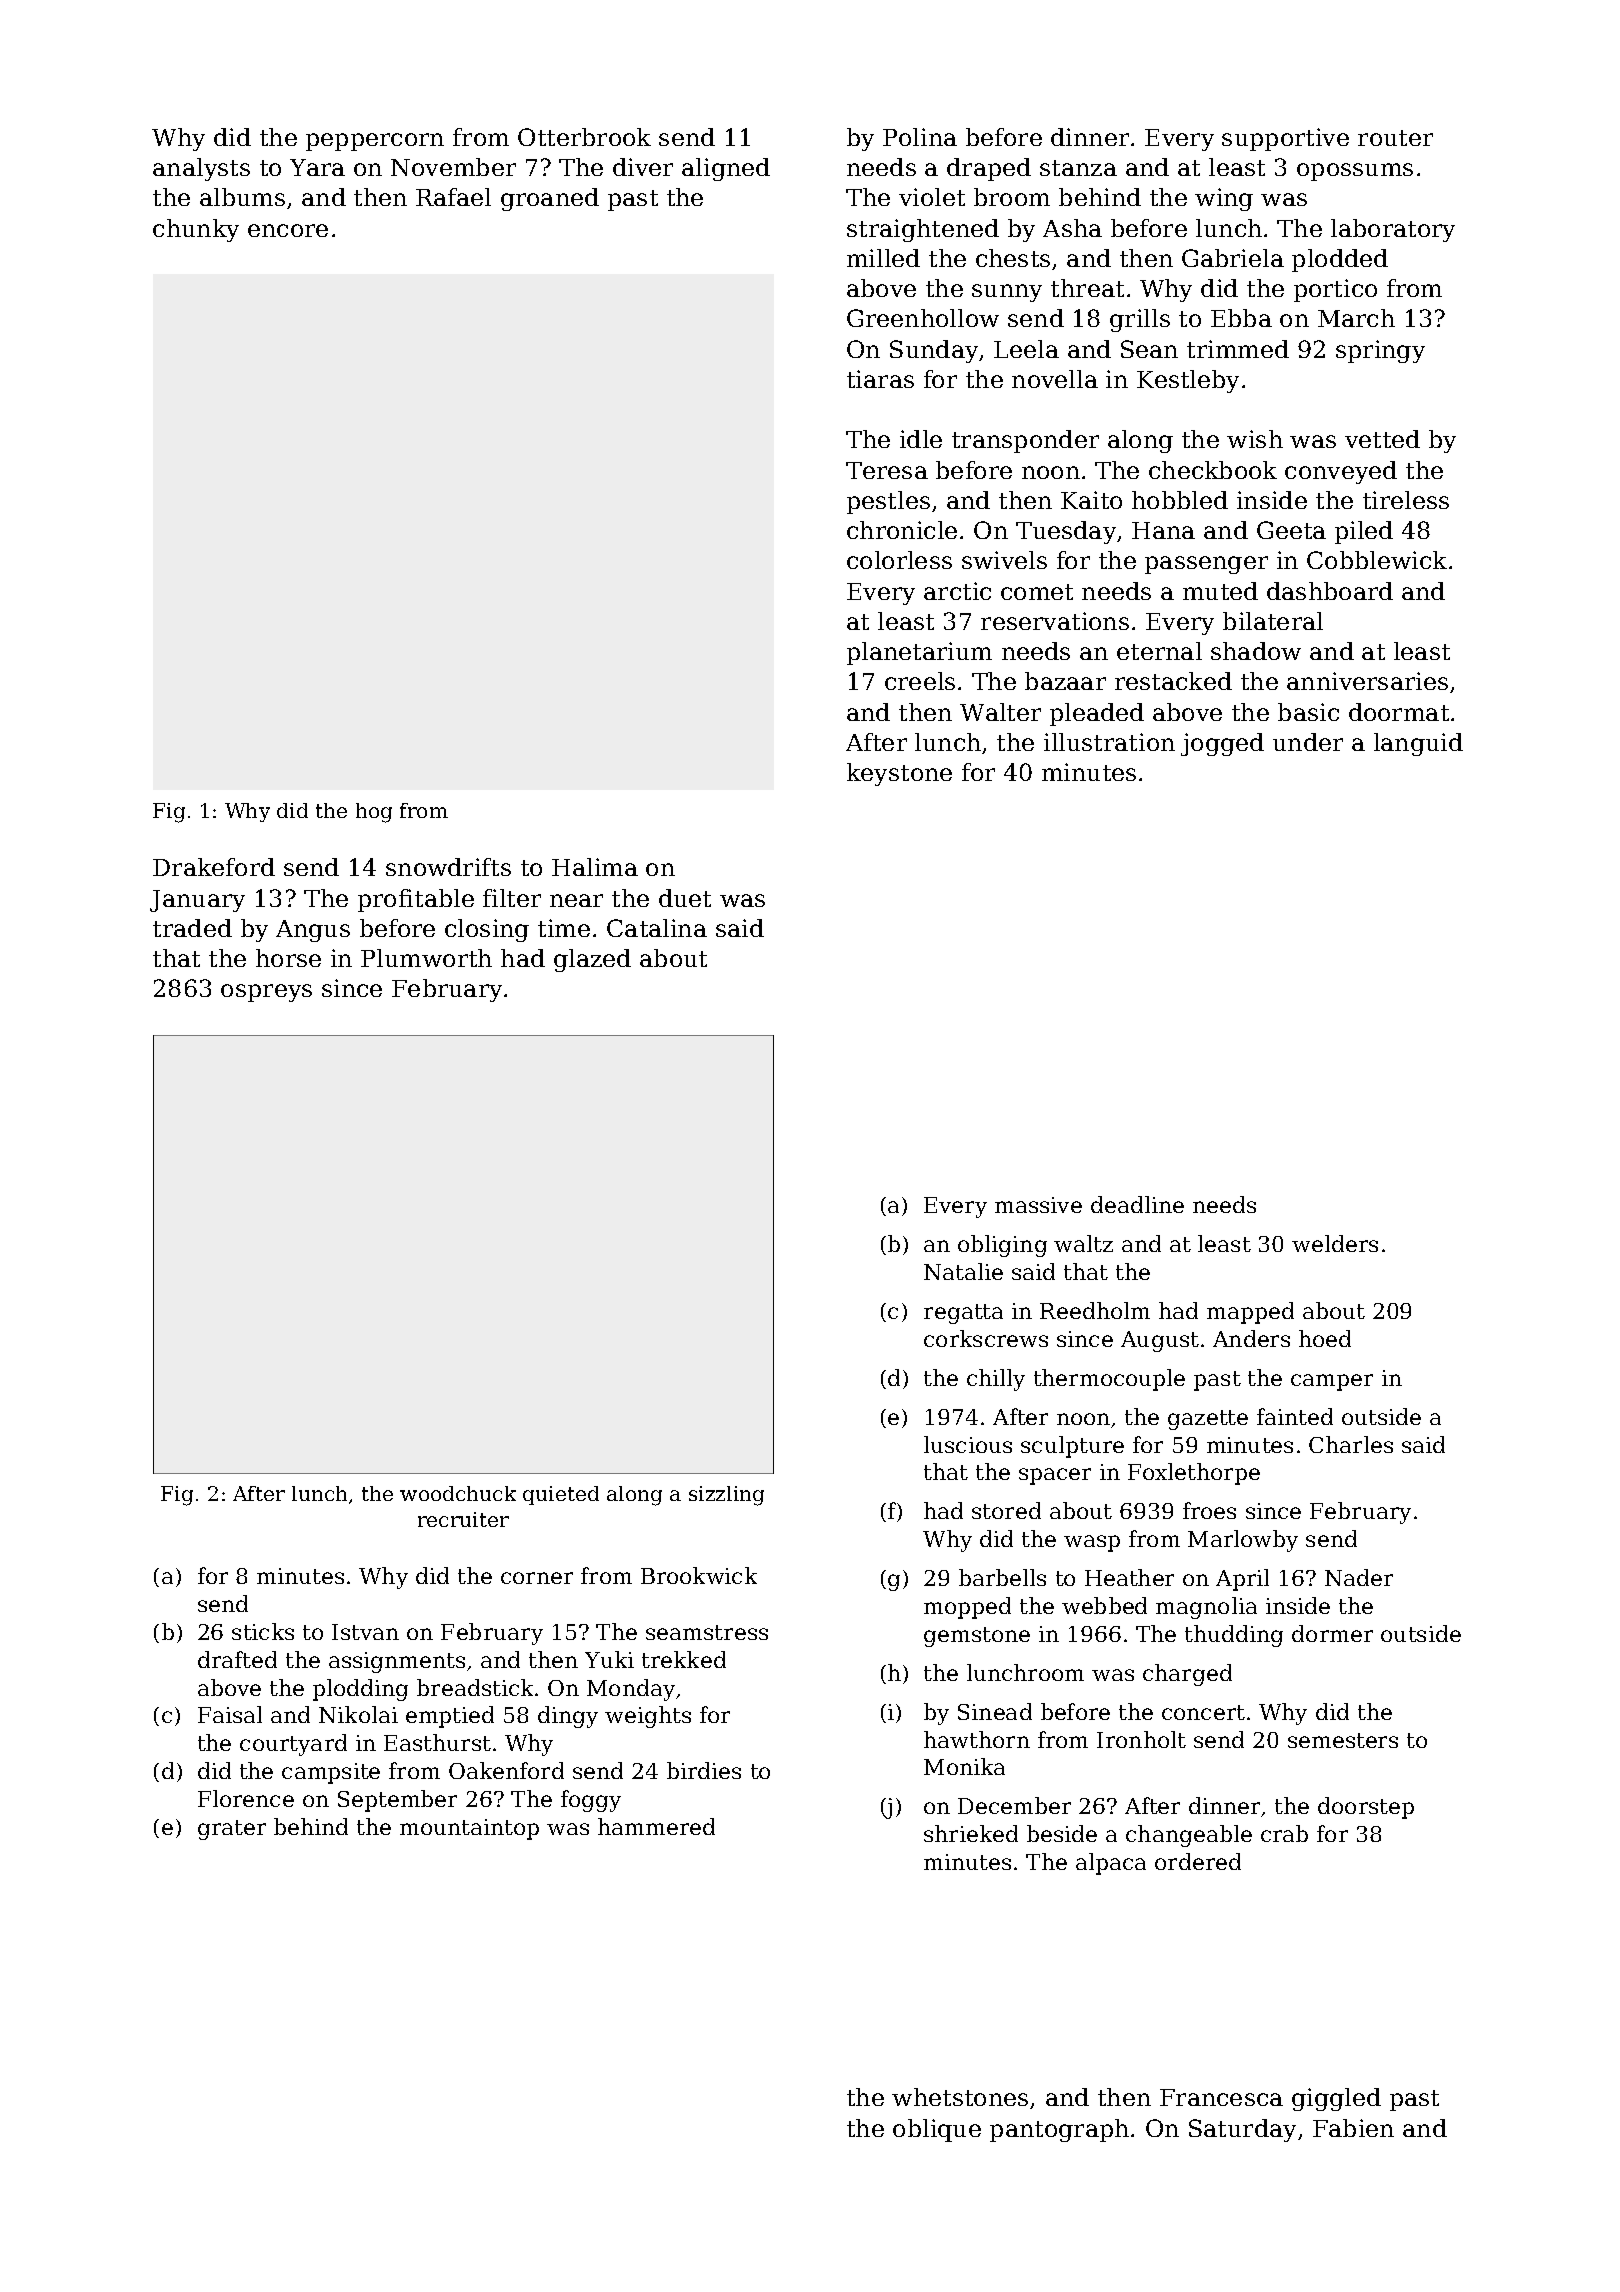 The width and height of the page is (1620, 2292). Describe the element at coordinates (1109, 742) in the page. I see `illustration` at that location.
